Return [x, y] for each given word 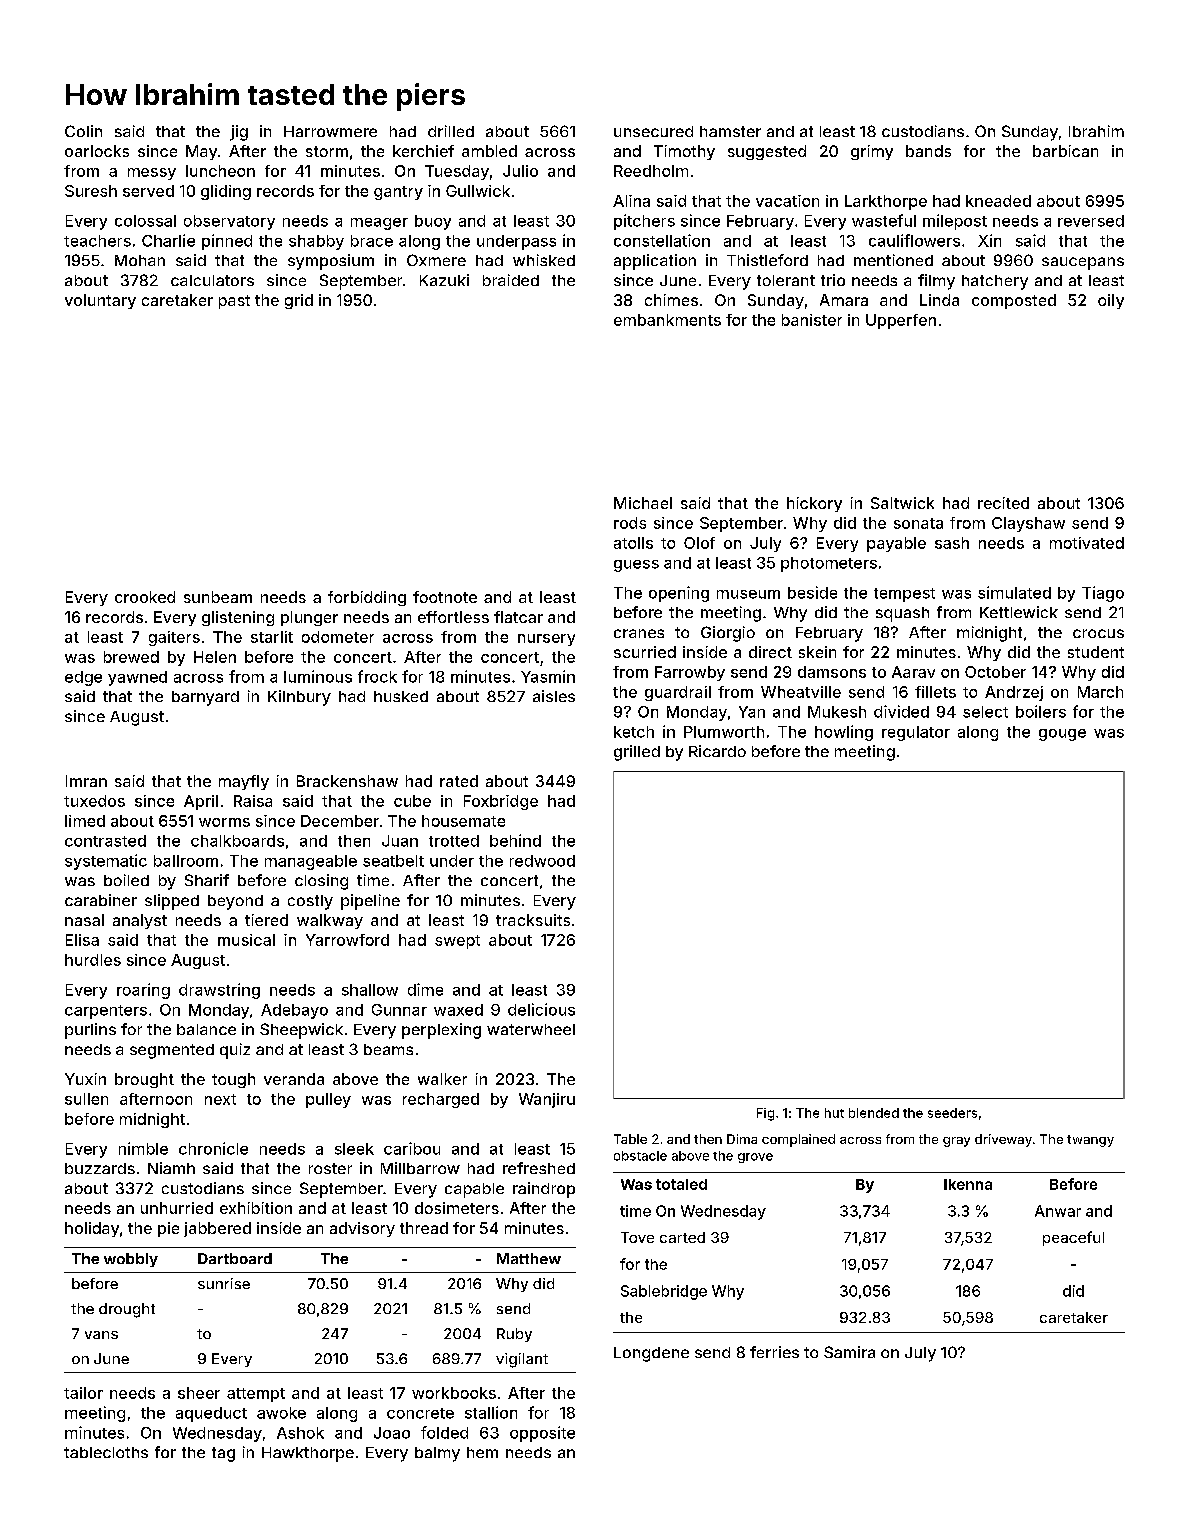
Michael [643, 503]
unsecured [653, 131]
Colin [83, 131]
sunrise [224, 1283]
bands [928, 151]
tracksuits [533, 920]
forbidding [367, 598]
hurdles [93, 960]
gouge [1062, 735]
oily [1111, 301]
